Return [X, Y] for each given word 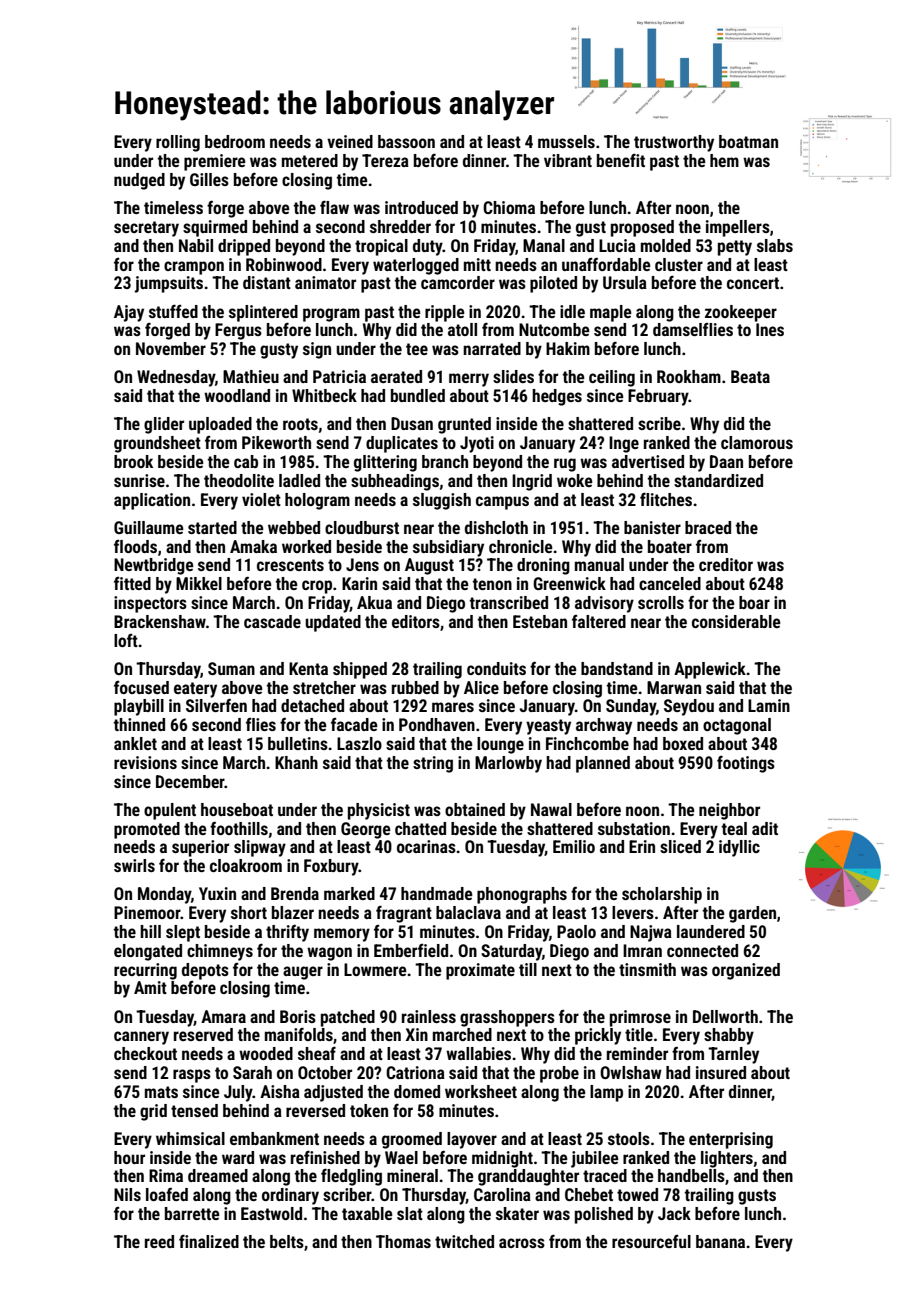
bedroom [235, 141]
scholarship [662, 895]
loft [126, 640]
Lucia [617, 245]
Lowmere [375, 969]
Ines [770, 329]
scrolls [661, 602]
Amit [150, 987]
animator [325, 282]
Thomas [403, 1241]
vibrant [568, 160]
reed [159, 1241]
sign [317, 350]
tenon [492, 584]
